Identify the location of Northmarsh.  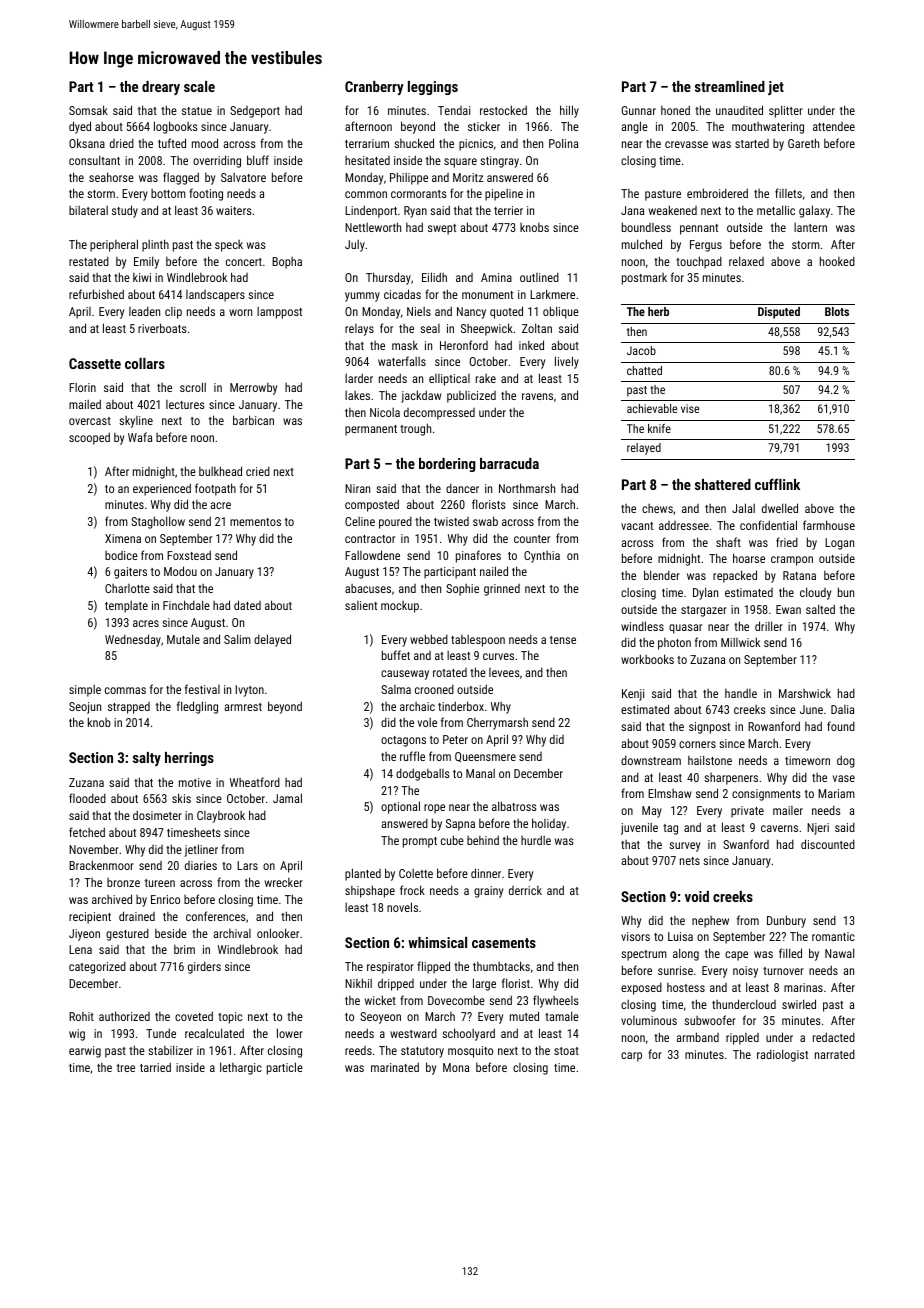
(527, 488).
